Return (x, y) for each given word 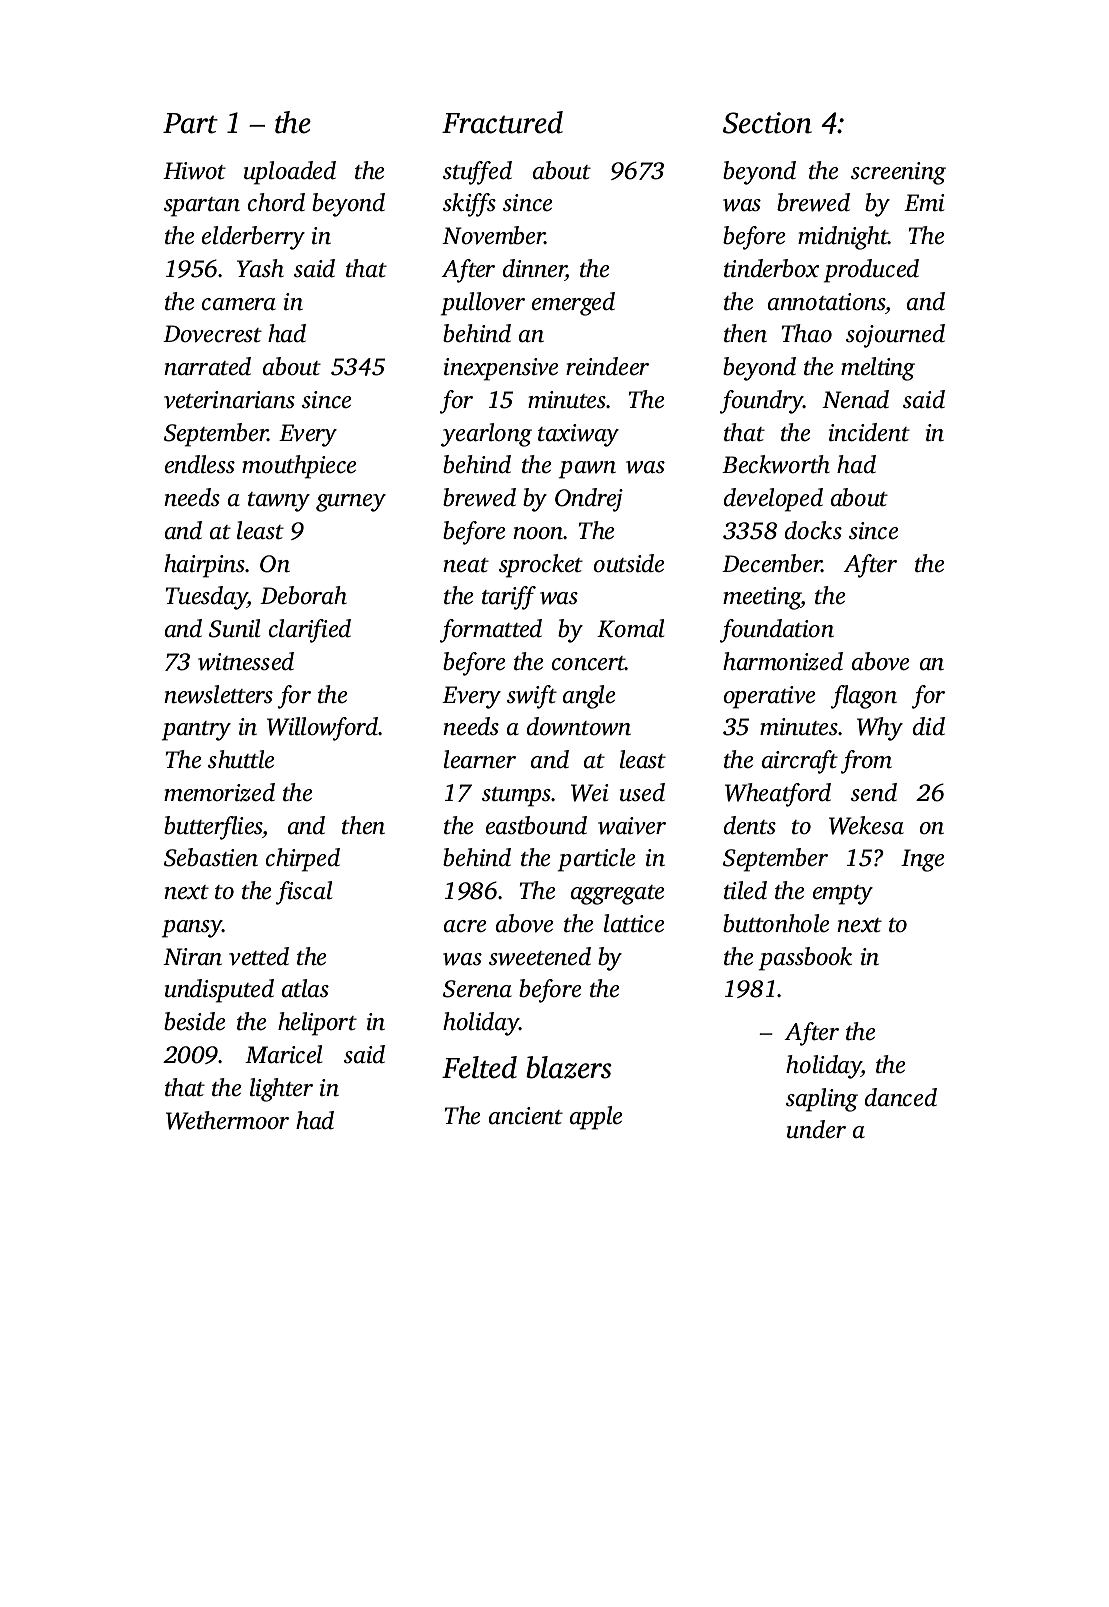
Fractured (502, 122)
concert (589, 663)
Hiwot (194, 171)
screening (898, 173)
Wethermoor (227, 1120)
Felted (479, 1067)
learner (480, 759)
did (929, 726)
